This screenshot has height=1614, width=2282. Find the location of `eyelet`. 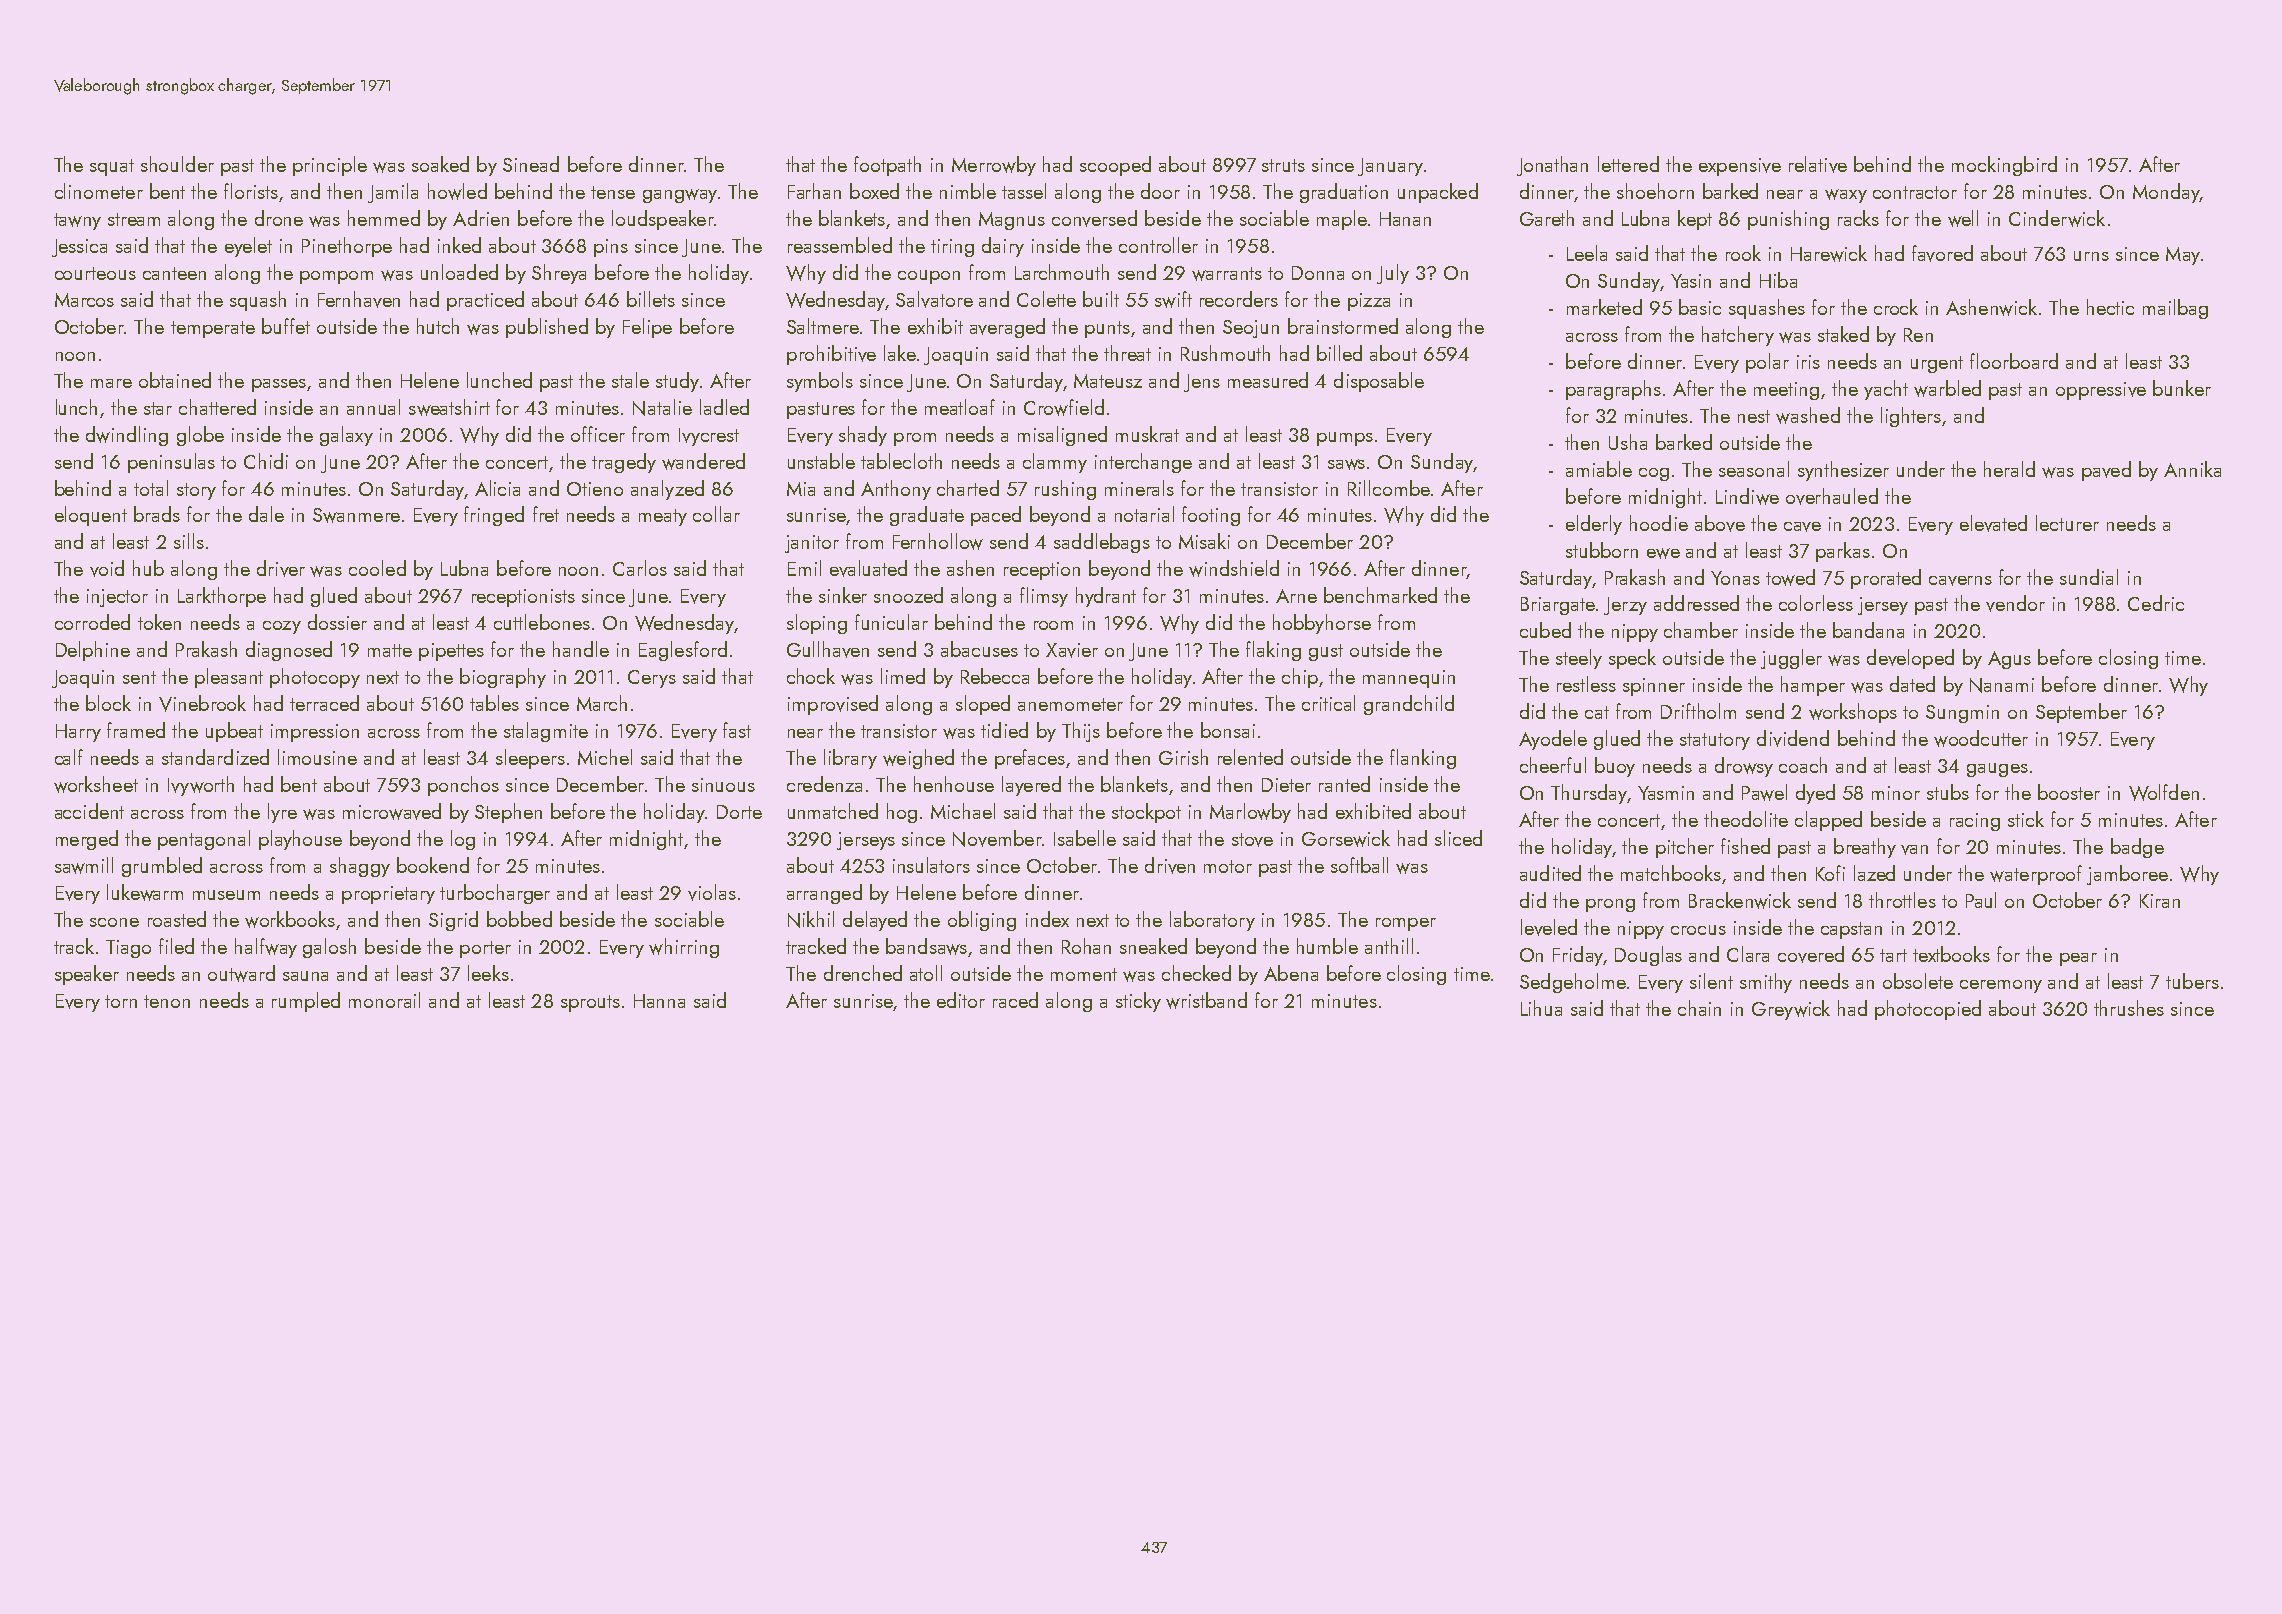

eyelet is located at coordinates (248, 247).
